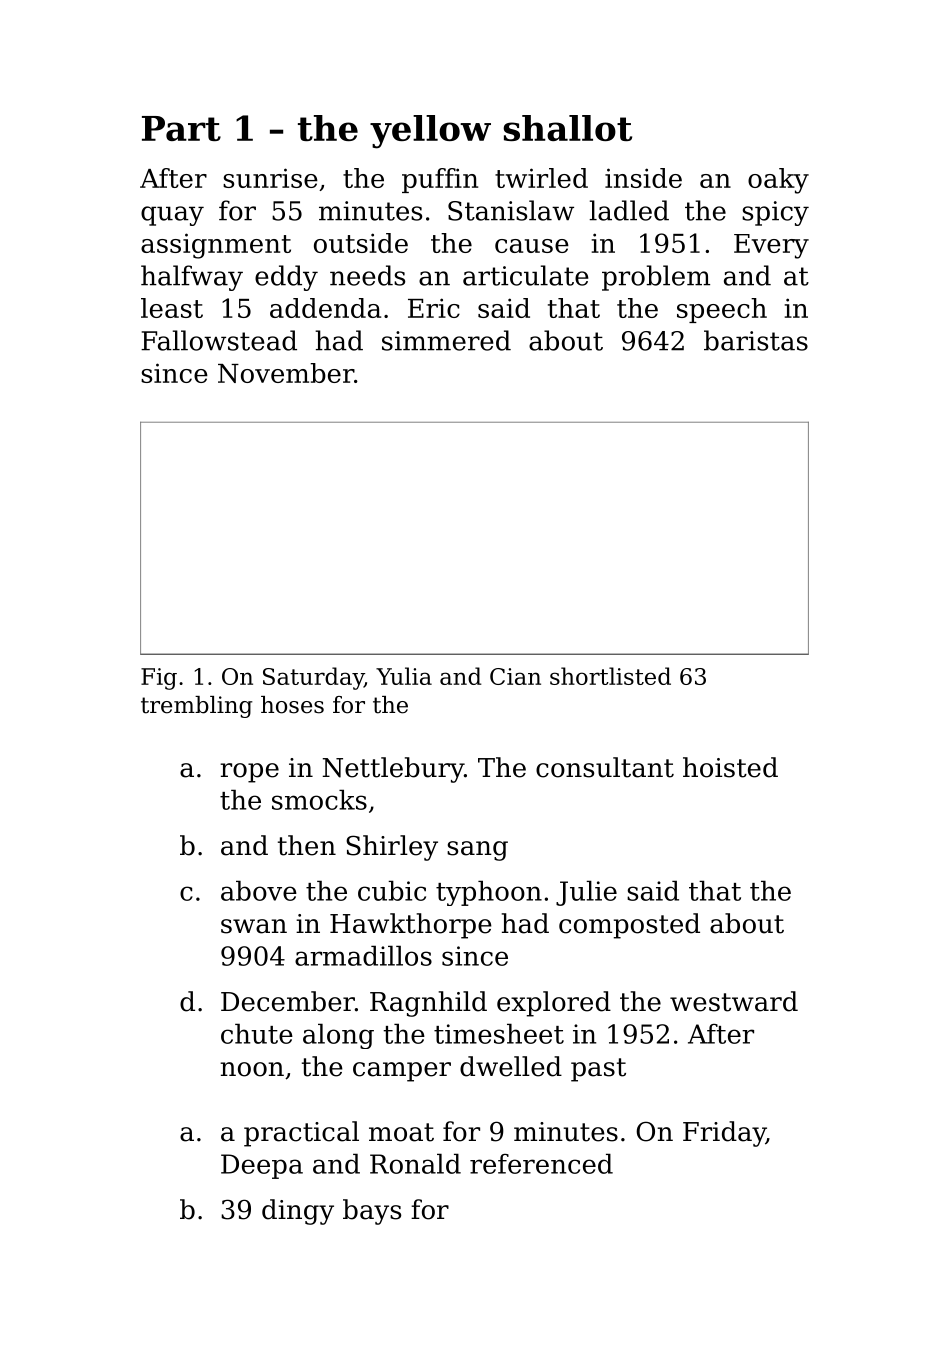  I want to click on quay, so click(172, 216).
